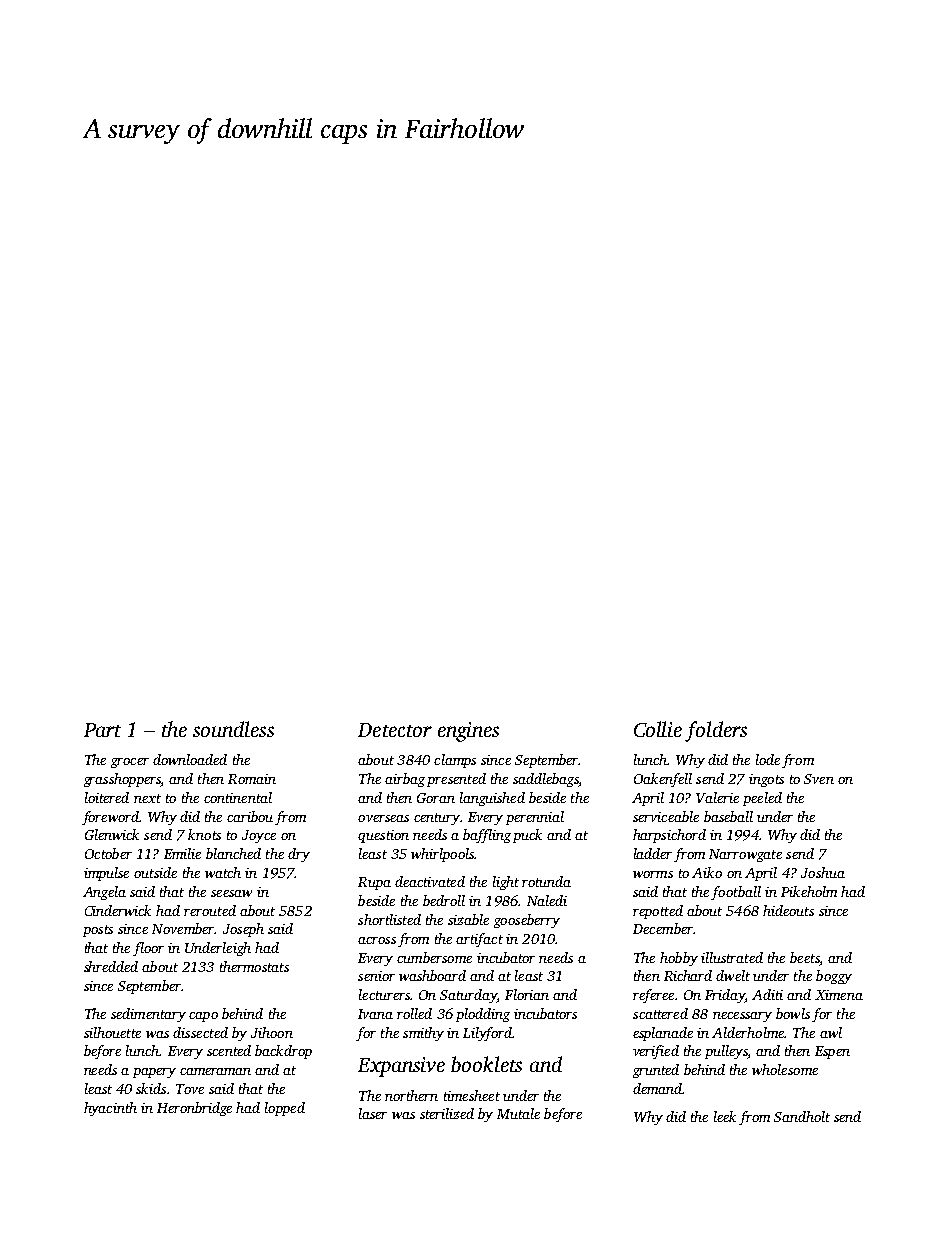 This image has width=952, height=1233. What do you see at coordinates (104, 893) in the image?
I see `Angela` at bounding box center [104, 893].
